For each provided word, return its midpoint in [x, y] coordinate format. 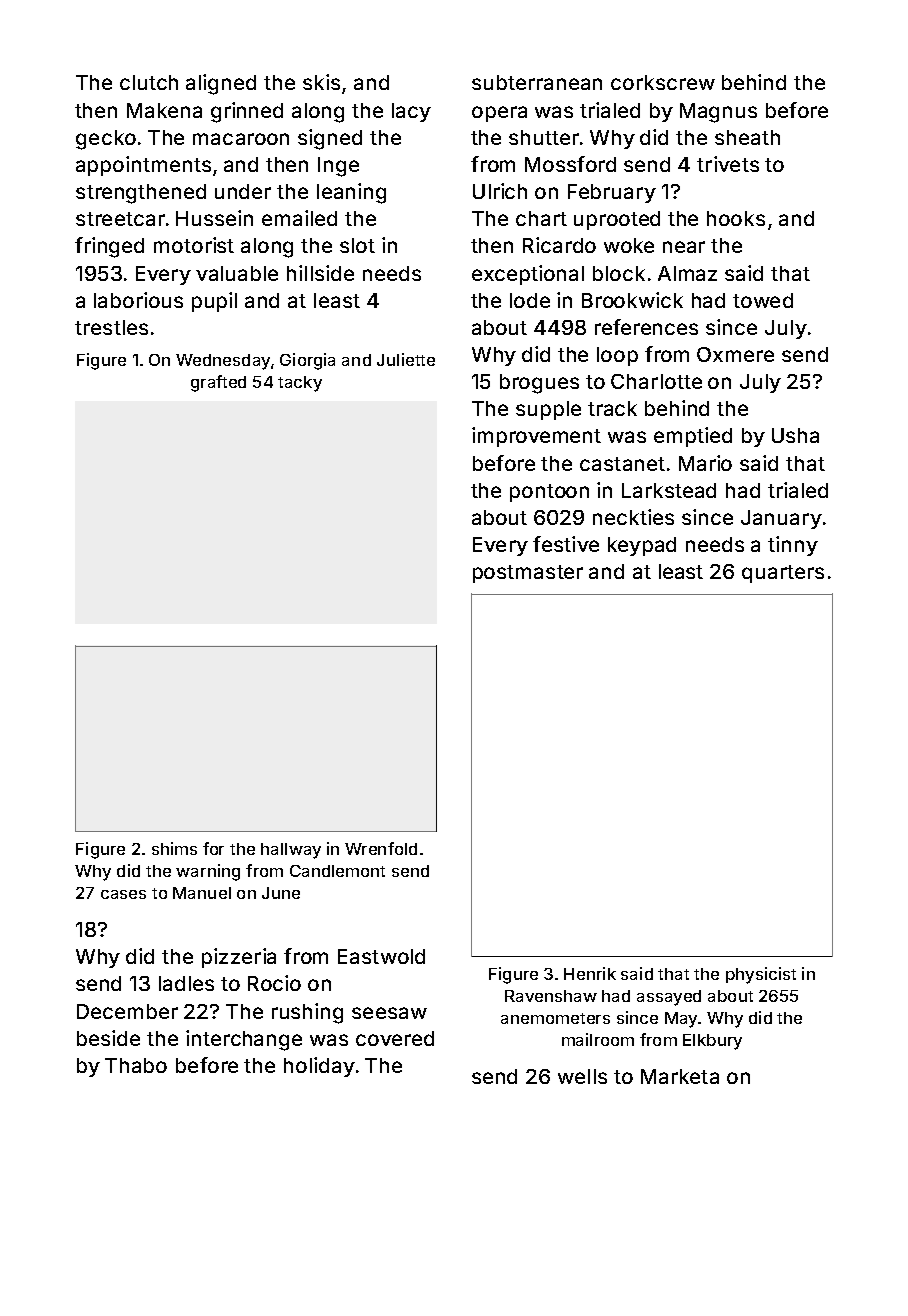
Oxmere [735, 354]
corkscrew [663, 82]
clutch [149, 82]
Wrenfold [381, 848]
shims [174, 848]
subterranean [537, 82]
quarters [783, 574]
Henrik [590, 973]
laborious [138, 300]
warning [208, 872]
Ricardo [559, 245]
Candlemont [337, 871]
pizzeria [239, 958]
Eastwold [381, 956]
